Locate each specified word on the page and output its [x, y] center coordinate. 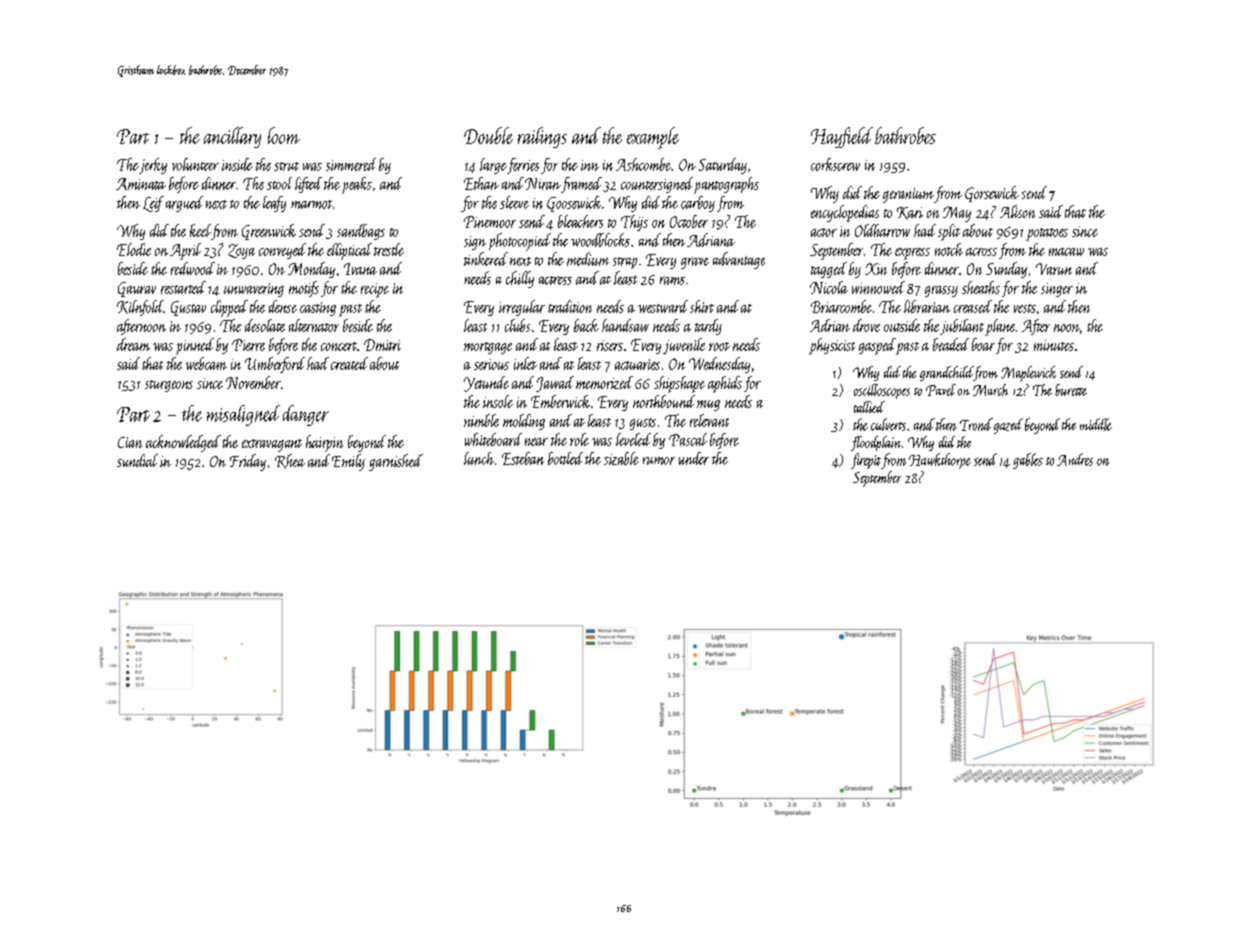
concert [339, 346]
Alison [1017, 211]
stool [279, 183]
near [536, 442]
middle [1096, 424]
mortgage [488, 348]
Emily [348, 462]
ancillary [232, 137]
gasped [877, 346]
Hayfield [842, 137]
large [493, 166]
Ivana [360, 269]
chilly [520, 279]
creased [973, 306]
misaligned [243, 415]
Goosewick [574, 204]
